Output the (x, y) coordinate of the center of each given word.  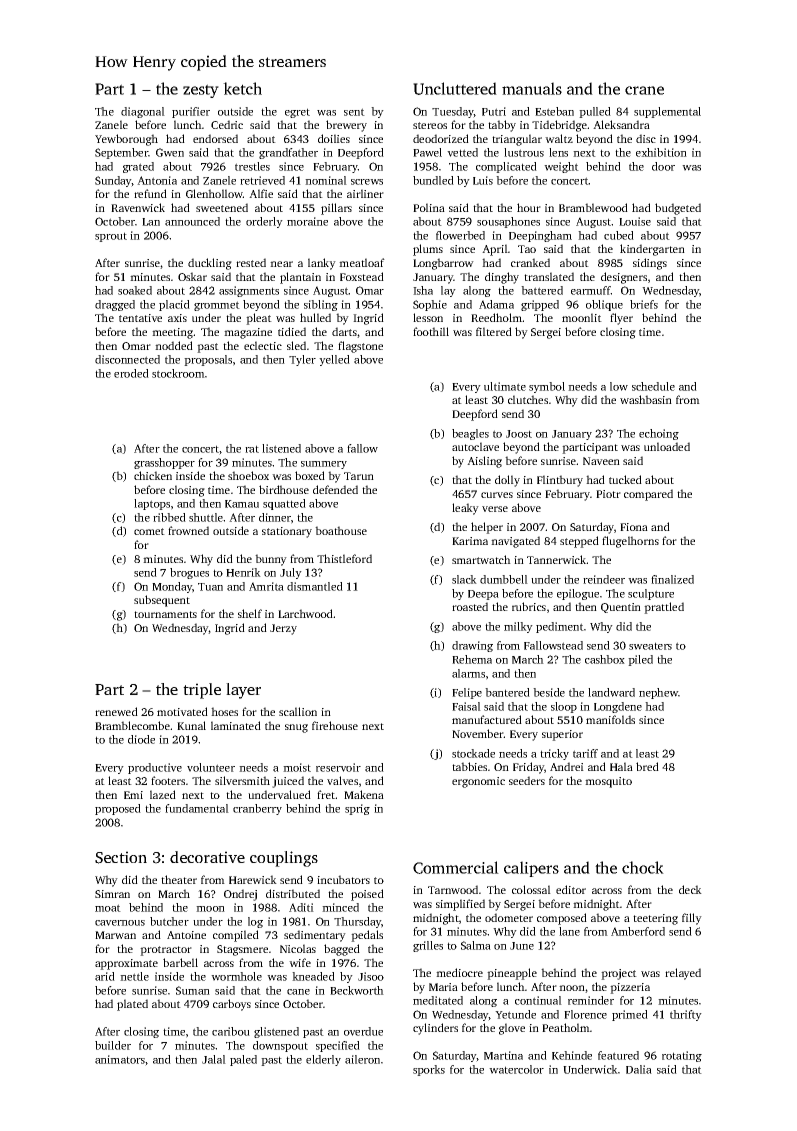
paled (243, 1060)
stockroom (178, 373)
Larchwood (306, 613)
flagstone (360, 347)
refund (150, 193)
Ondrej (240, 895)
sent (354, 112)
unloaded (667, 446)
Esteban (554, 111)
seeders (527, 780)
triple (202, 691)
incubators (343, 879)
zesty (201, 91)
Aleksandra (621, 124)
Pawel (427, 152)
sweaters (650, 646)
